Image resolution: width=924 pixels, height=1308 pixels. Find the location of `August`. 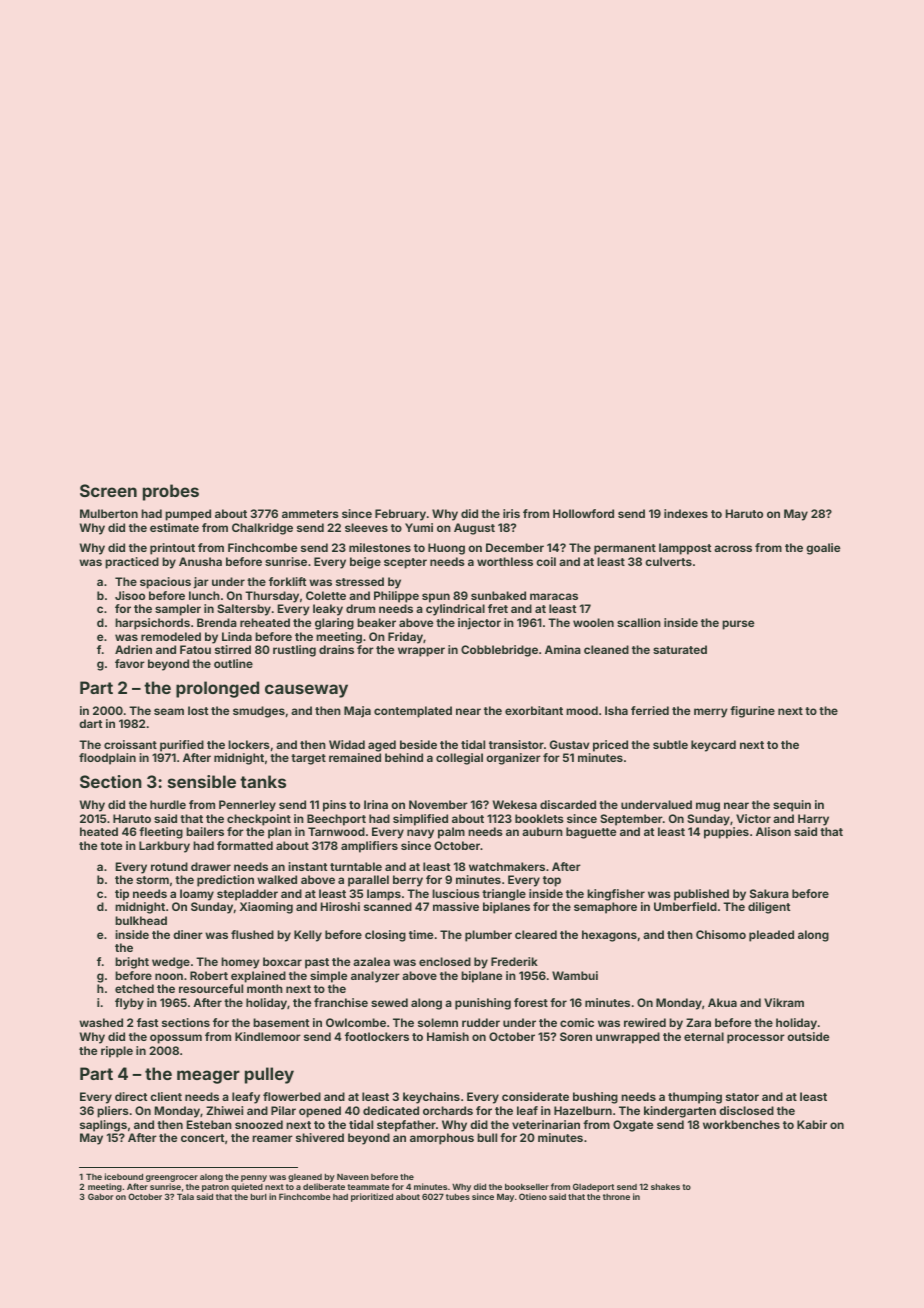

August is located at coordinates (474, 529).
